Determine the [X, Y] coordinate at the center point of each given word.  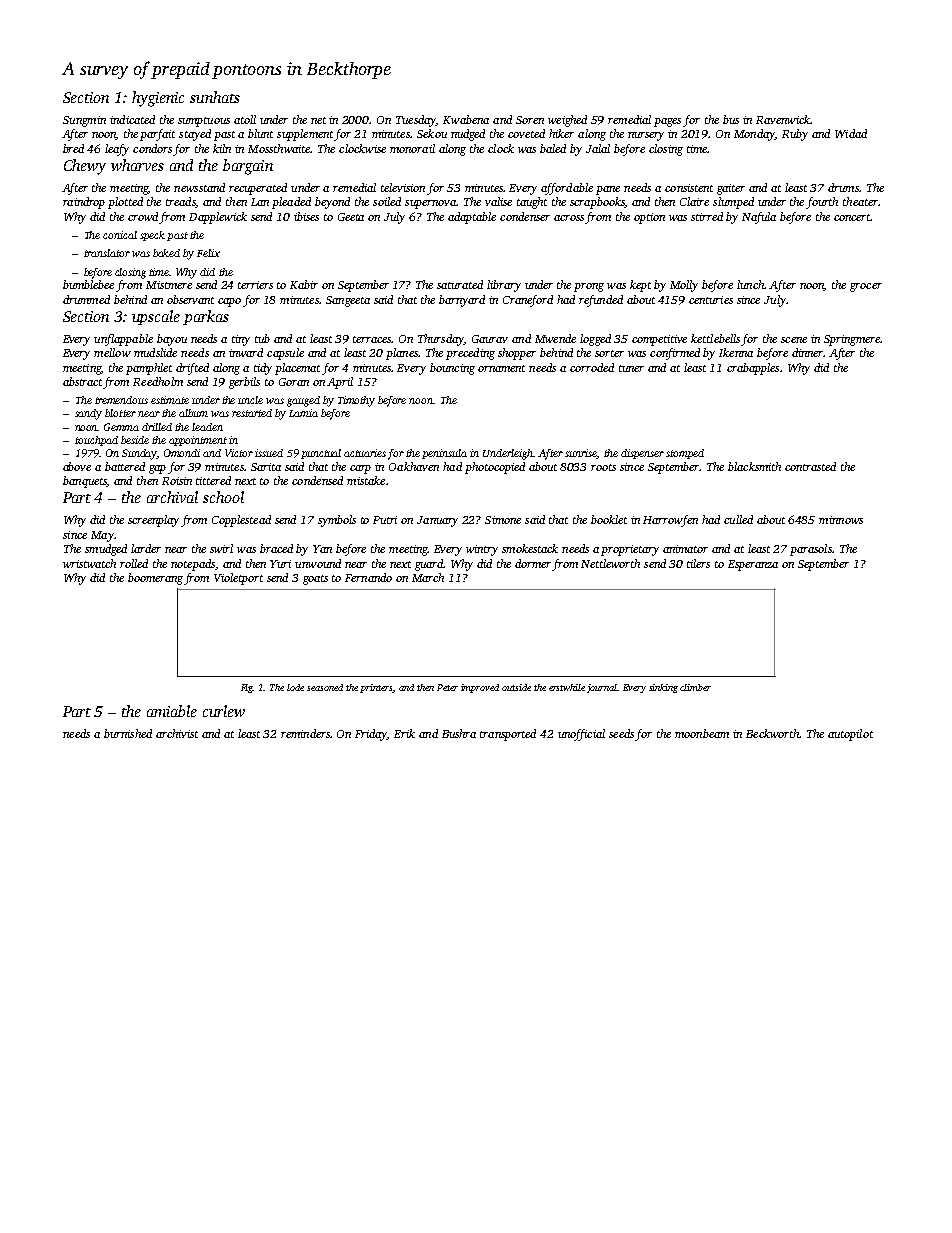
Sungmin [84, 121]
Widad [851, 133]
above [77, 466]
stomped [685, 454]
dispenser [642, 454]
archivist [177, 733]
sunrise [581, 454]
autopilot [850, 735]
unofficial [581, 735]
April [340, 383]
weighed [567, 121]
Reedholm [158, 381]
